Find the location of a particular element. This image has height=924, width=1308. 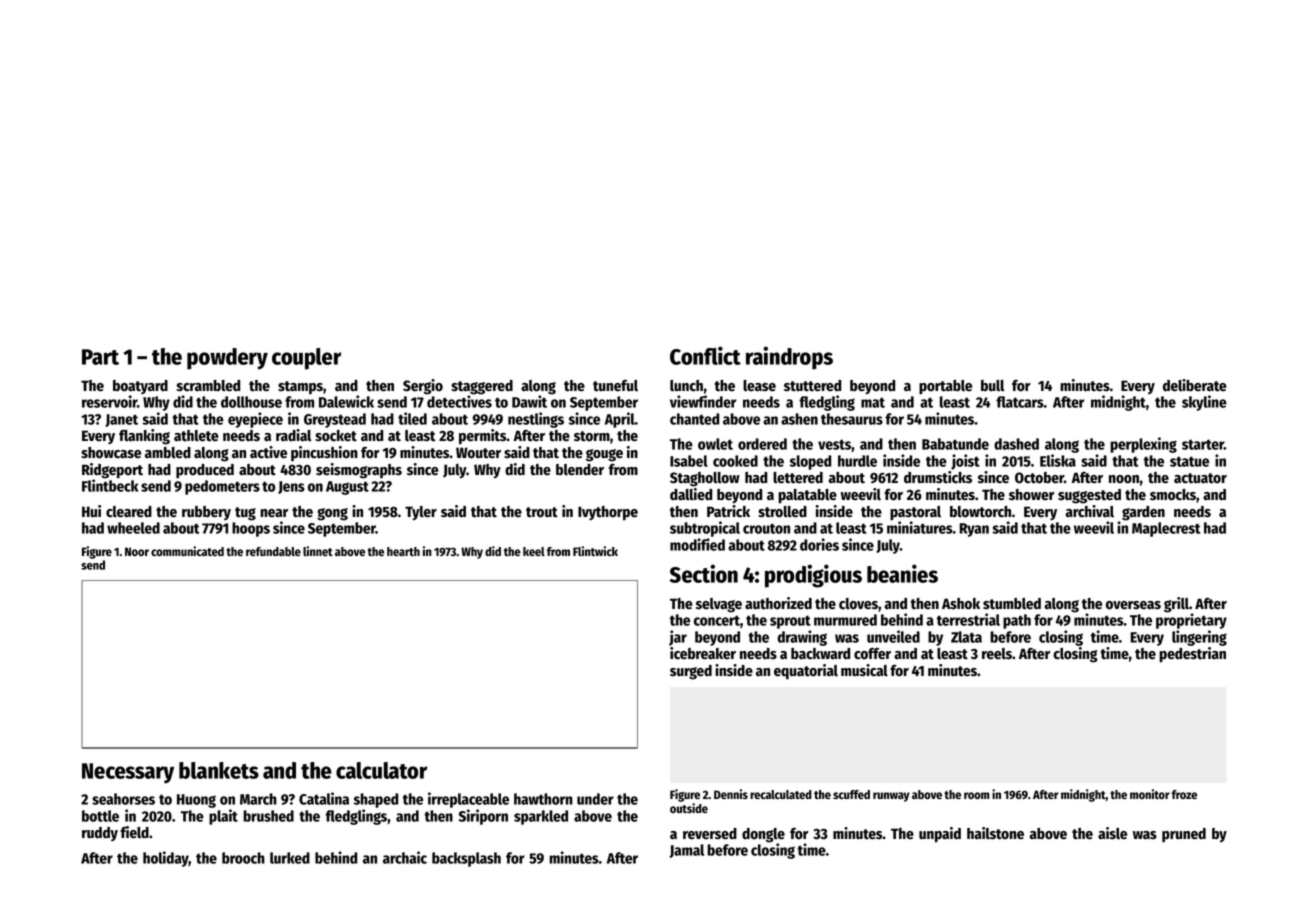

tuneful is located at coordinates (615, 386).
